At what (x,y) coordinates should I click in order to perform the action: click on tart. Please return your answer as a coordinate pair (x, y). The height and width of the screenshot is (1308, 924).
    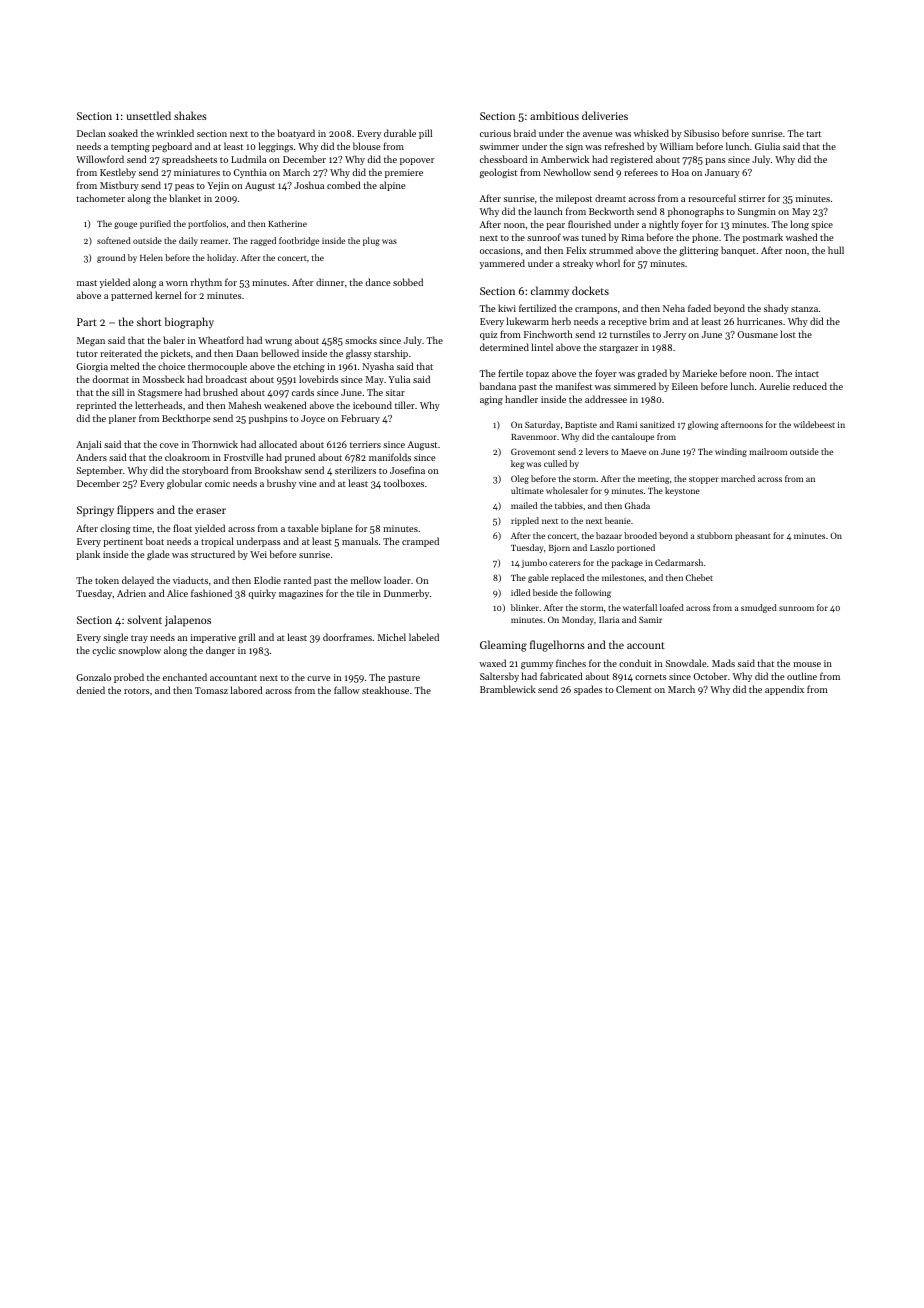
    Looking at the image, I should click on (814, 134).
